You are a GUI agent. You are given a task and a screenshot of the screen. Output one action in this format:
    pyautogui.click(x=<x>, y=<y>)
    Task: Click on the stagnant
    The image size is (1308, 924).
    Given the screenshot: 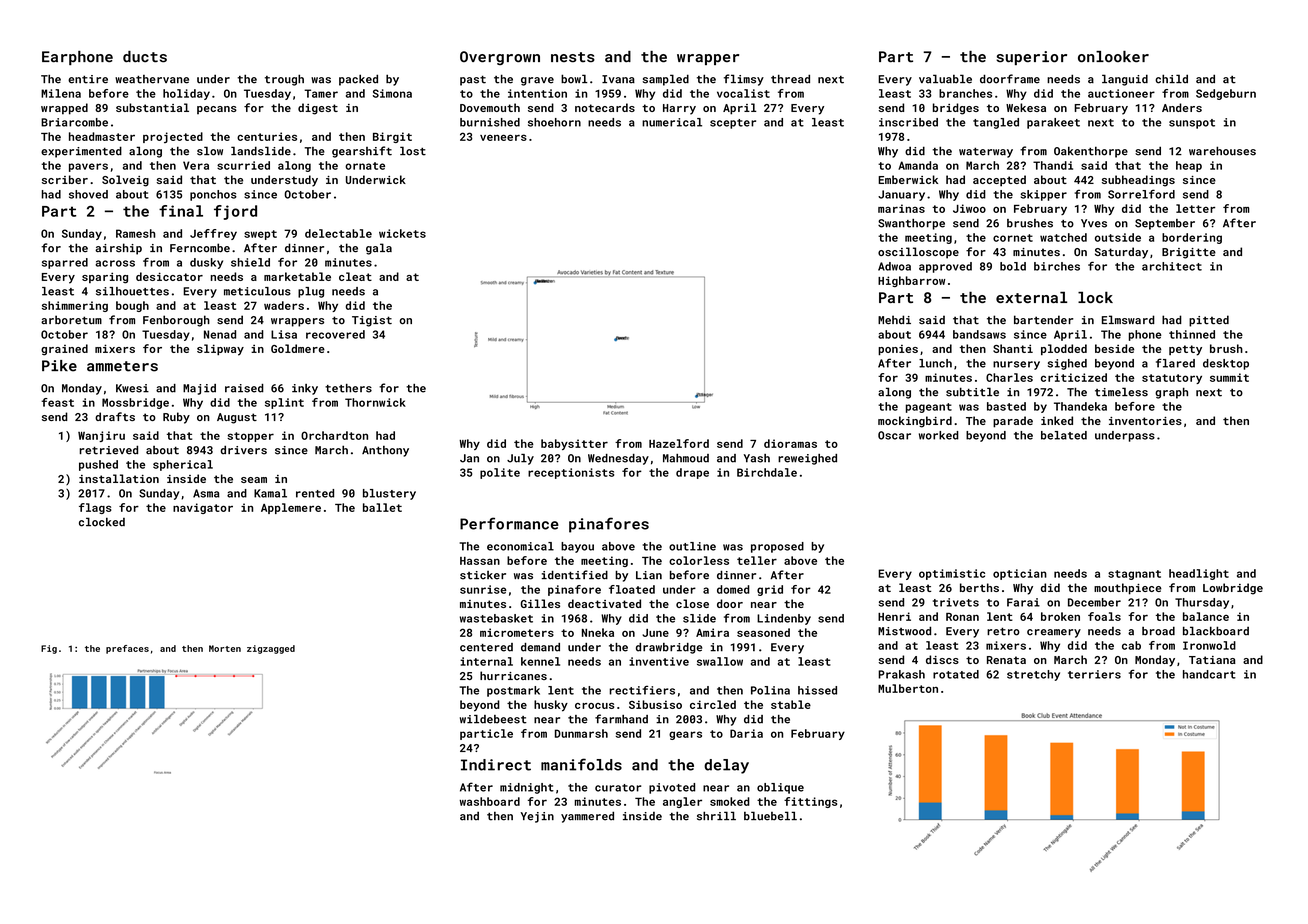 What is the action you would take?
    pyautogui.click(x=1134, y=575)
